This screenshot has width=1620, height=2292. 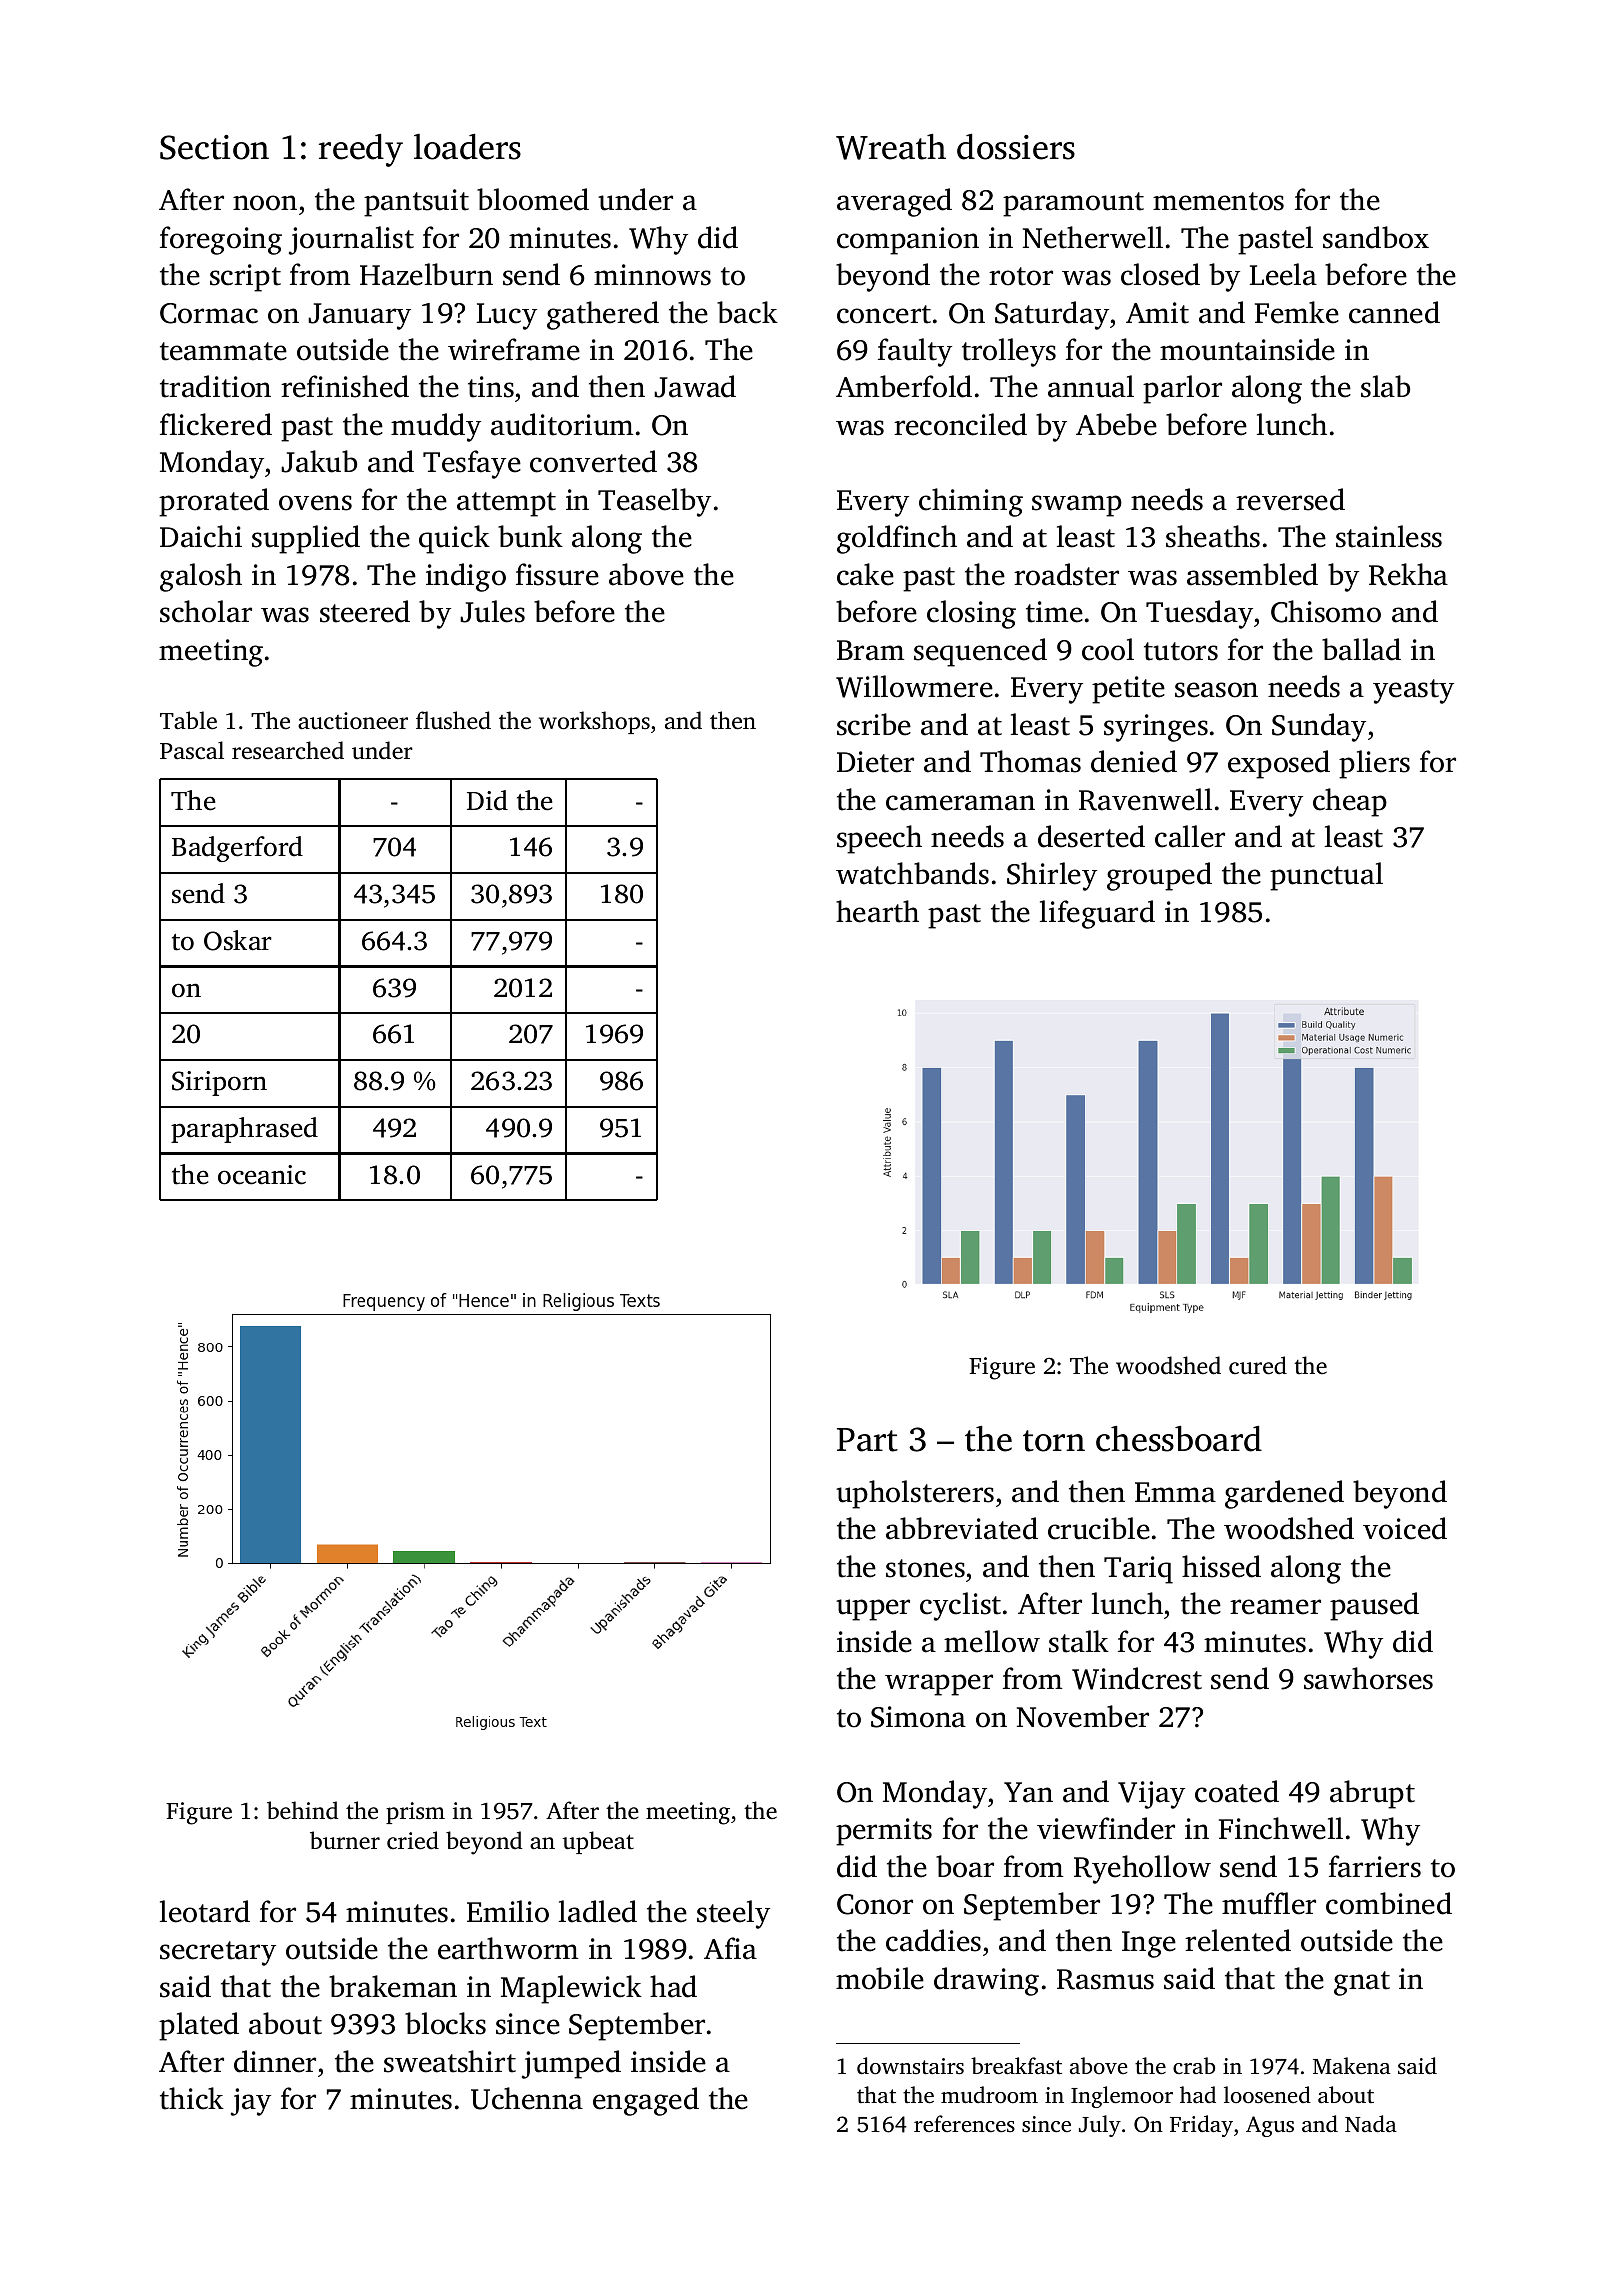 I want to click on engaged, so click(x=646, y=2101).
